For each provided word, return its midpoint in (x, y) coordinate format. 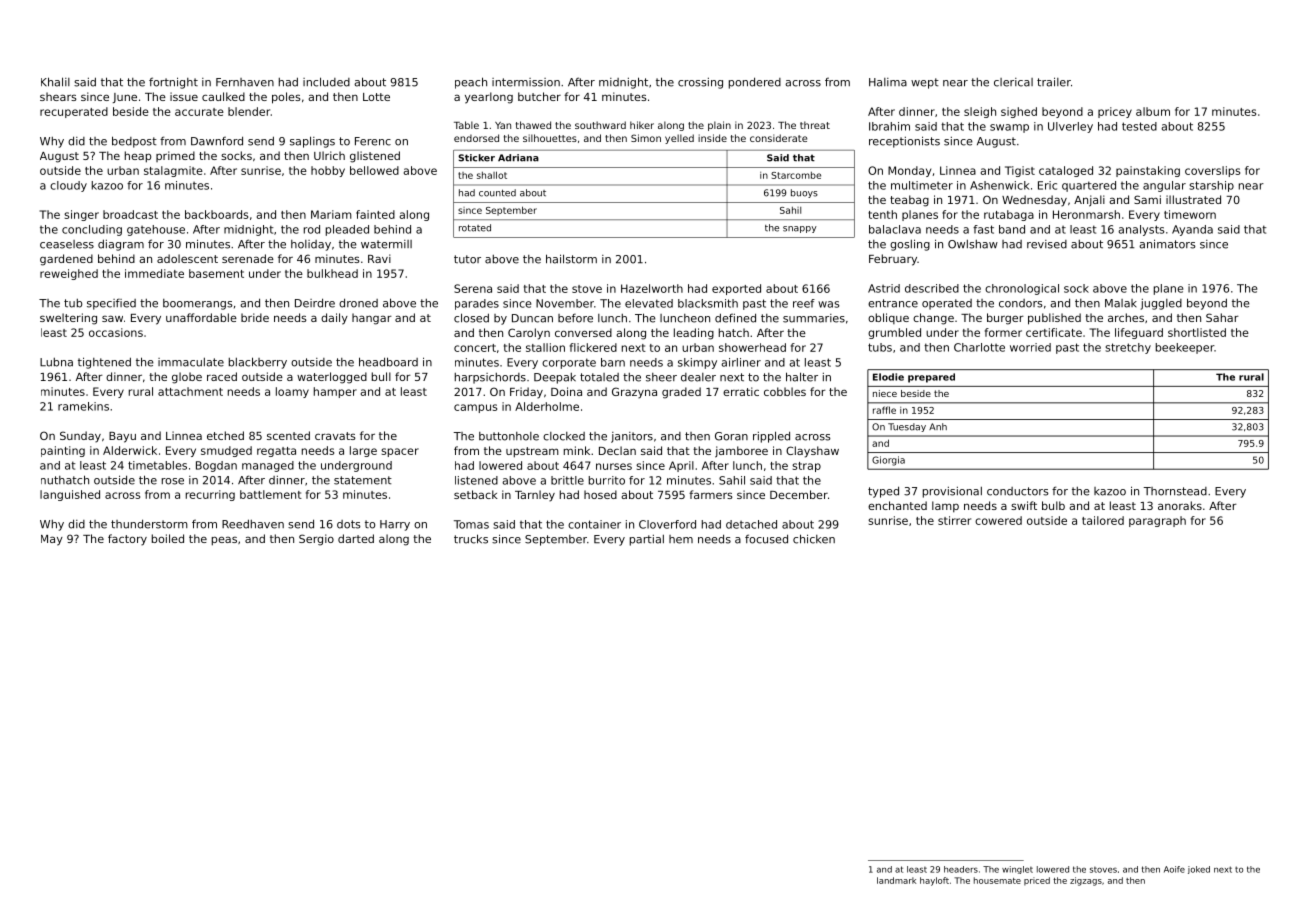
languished (70, 495)
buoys (804, 193)
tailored (1103, 520)
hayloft (934, 881)
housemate (997, 880)
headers (961, 869)
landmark (896, 880)
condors (1021, 303)
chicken (814, 539)
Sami (1147, 199)
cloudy (68, 186)
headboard (388, 362)
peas (224, 541)
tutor (467, 259)
